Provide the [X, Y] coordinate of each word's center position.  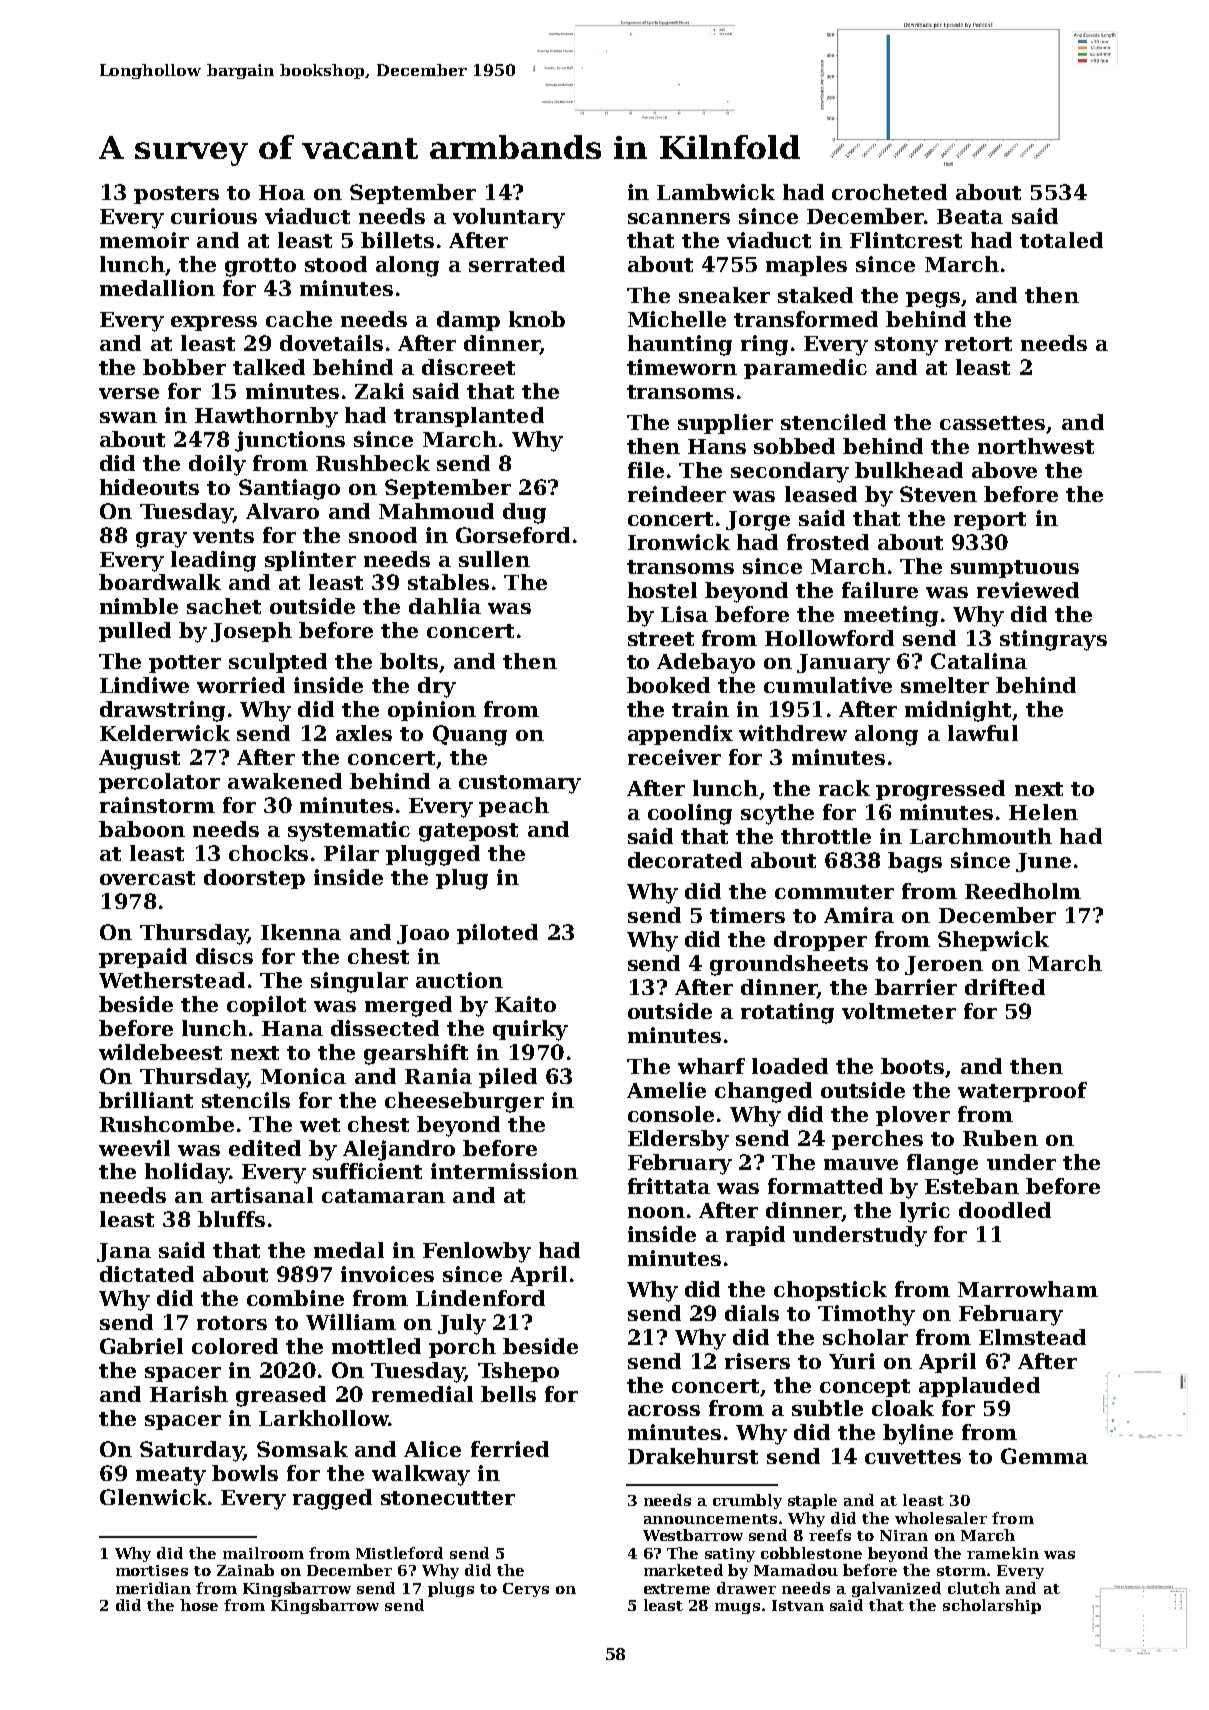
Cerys [526, 1590]
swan [128, 417]
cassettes [992, 423]
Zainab [245, 1570]
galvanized [896, 1589]
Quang [470, 735]
